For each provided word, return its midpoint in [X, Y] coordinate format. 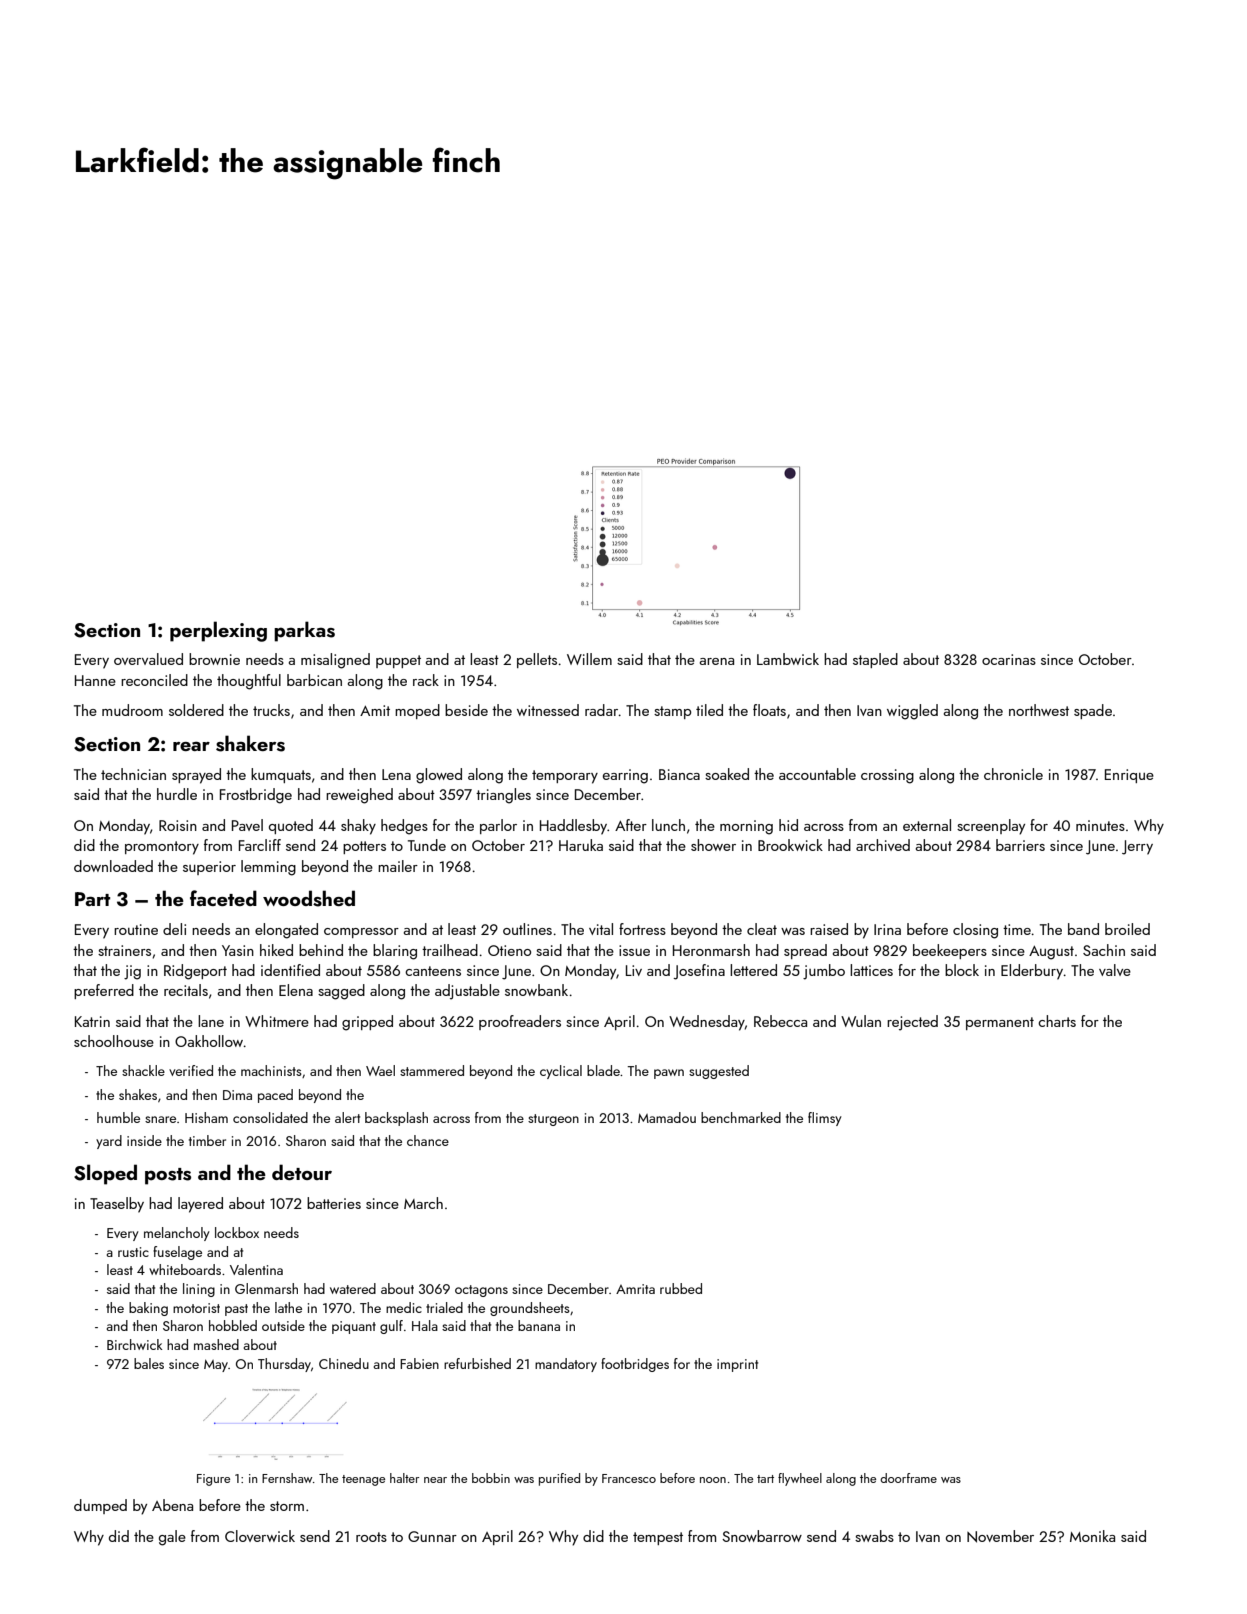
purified [559, 1479]
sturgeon [553, 1120]
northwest [1039, 710]
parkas [304, 631]
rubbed [681, 1288]
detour [302, 1172]
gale [172, 1538]
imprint [737, 1365]
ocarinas [1009, 659]
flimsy [825, 1119]
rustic [133, 1252]
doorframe [908, 1478]
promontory [162, 848]
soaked [727, 774]
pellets [537, 660]
